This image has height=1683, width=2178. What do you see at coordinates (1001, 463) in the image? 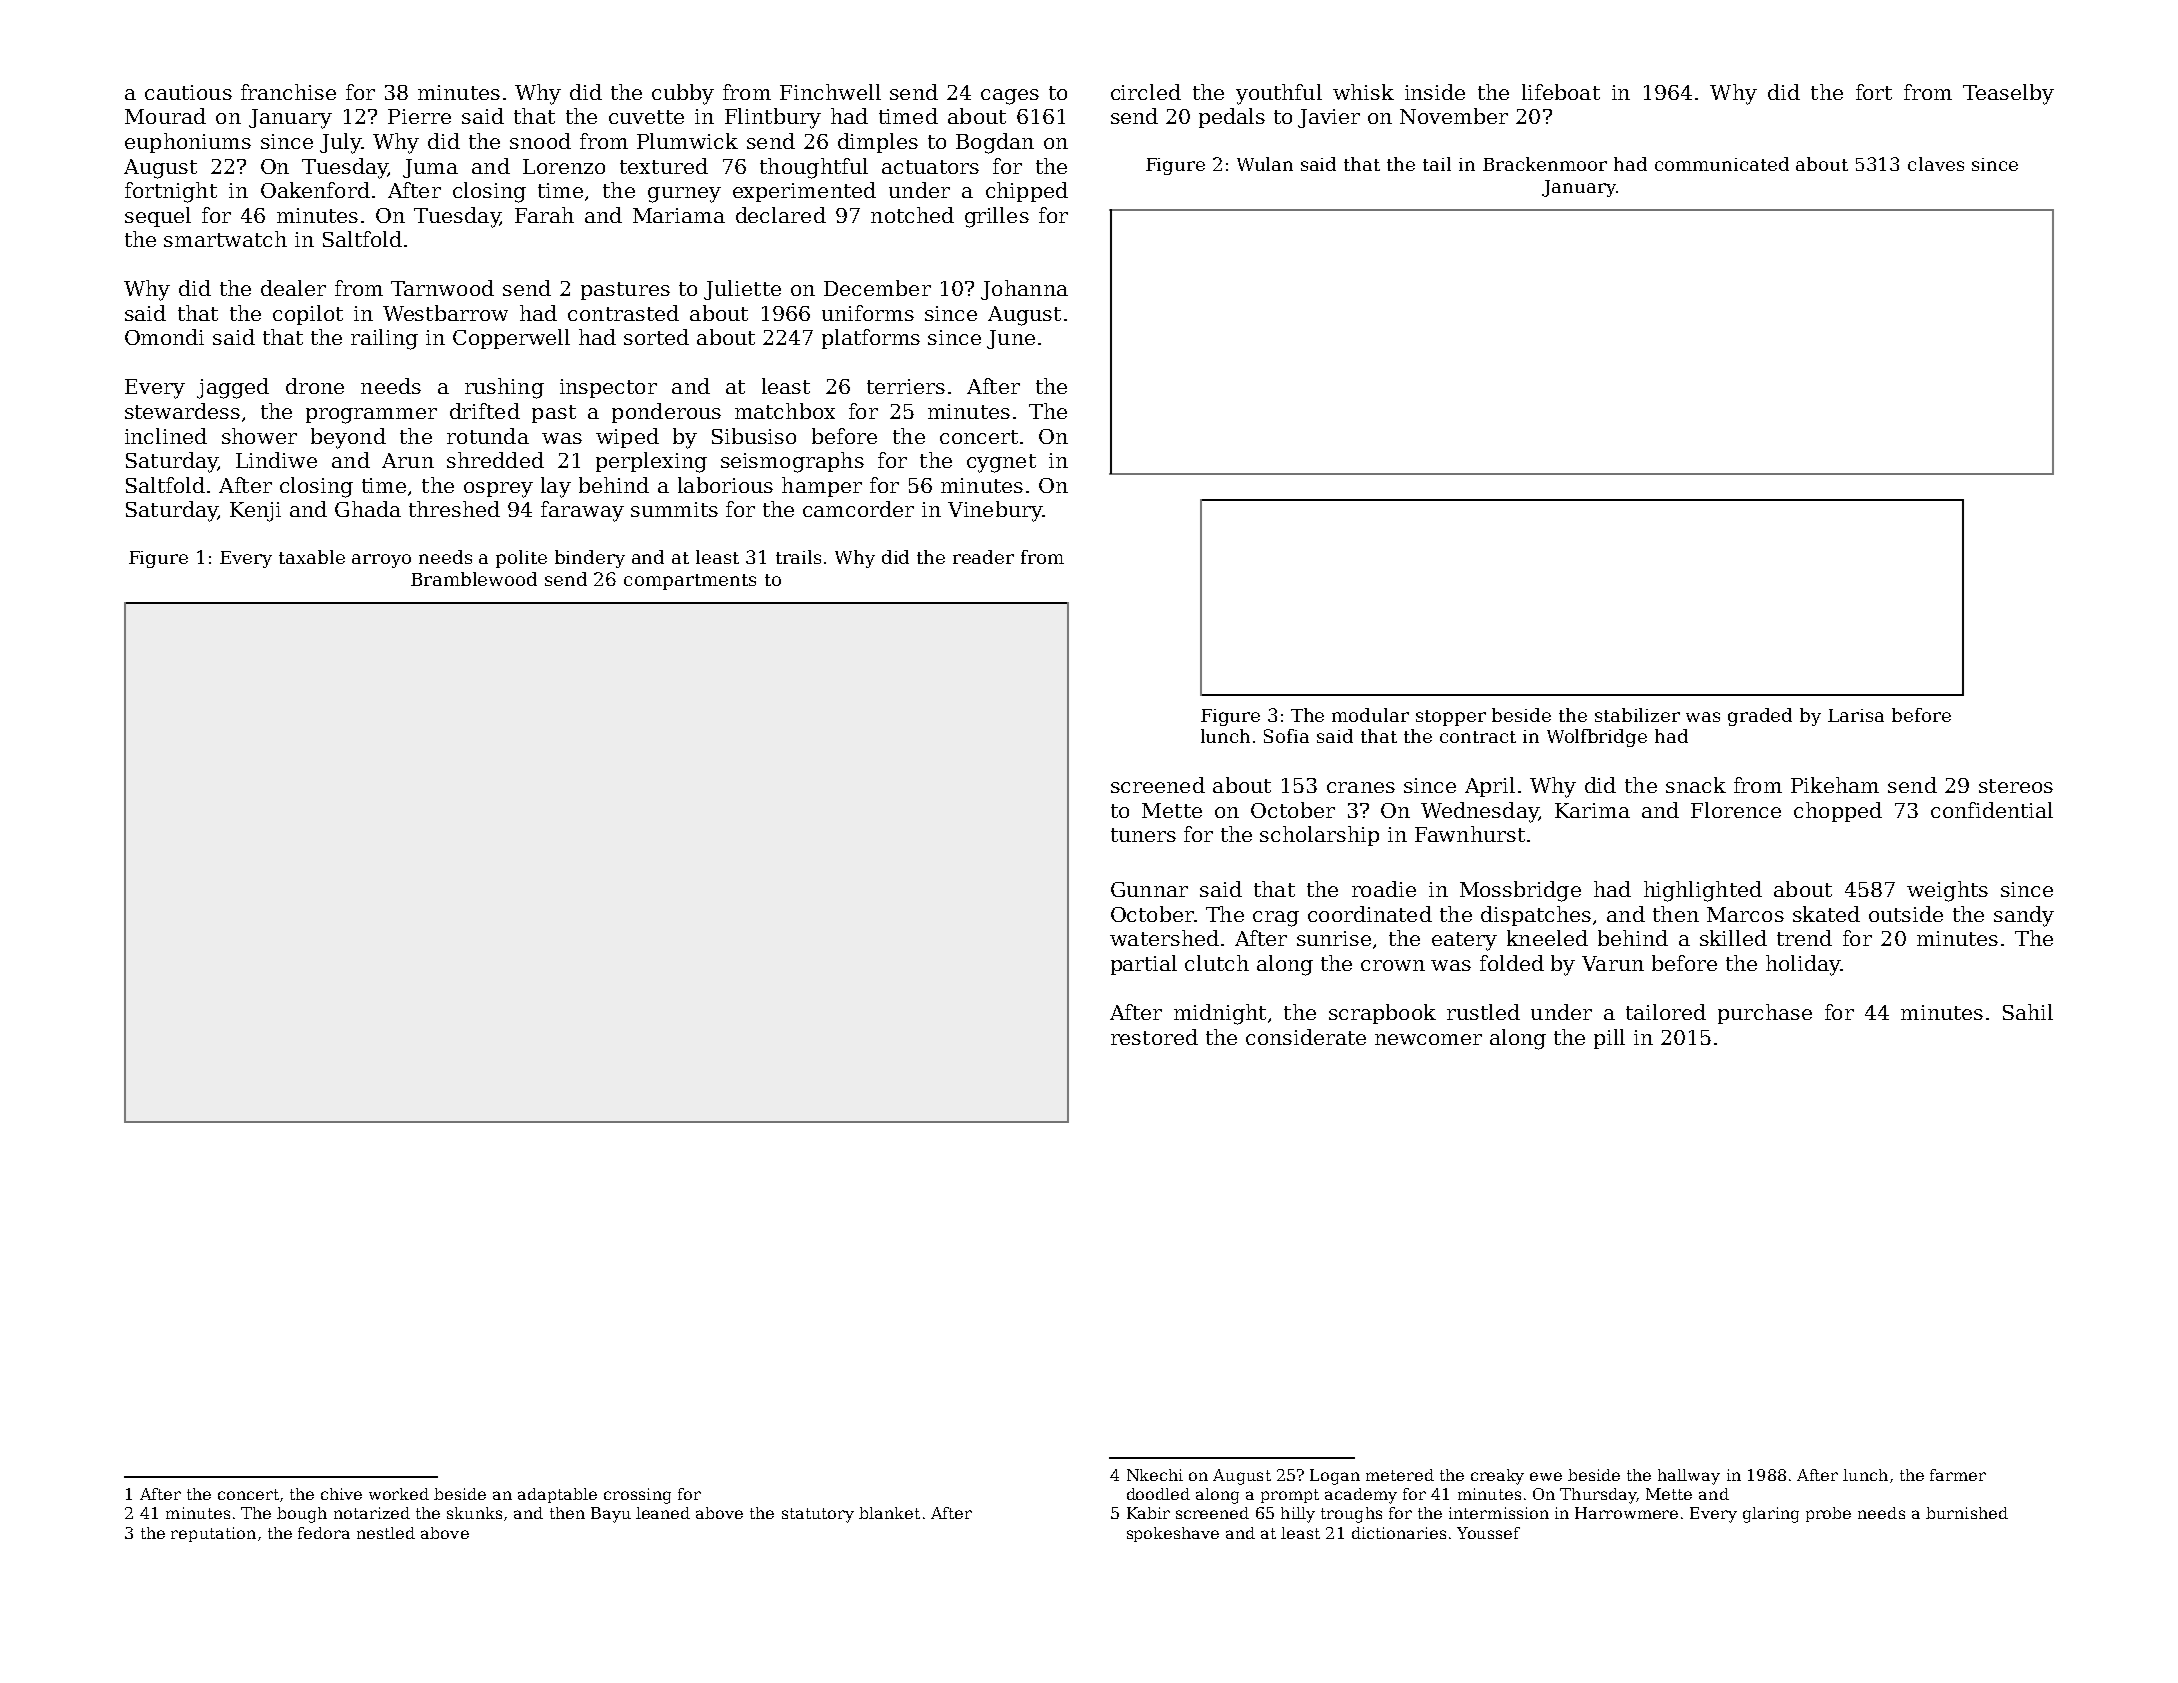
I see `cygnet` at bounding box center [1001, 463].
